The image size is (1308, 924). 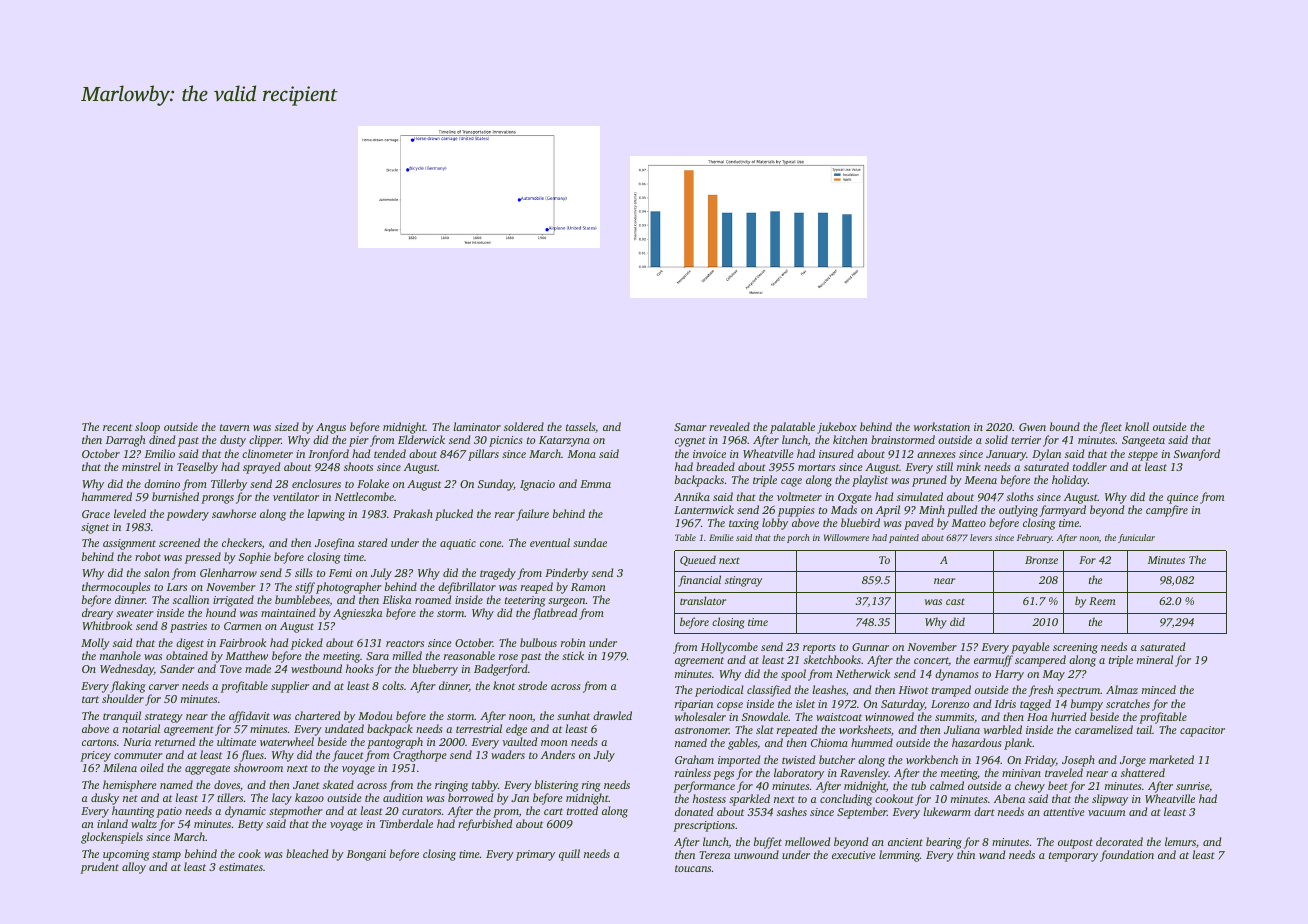 What do you see at coordinates (331, 429) in the screenshot?
I see `Angus` at bounding box center [331, 429].
